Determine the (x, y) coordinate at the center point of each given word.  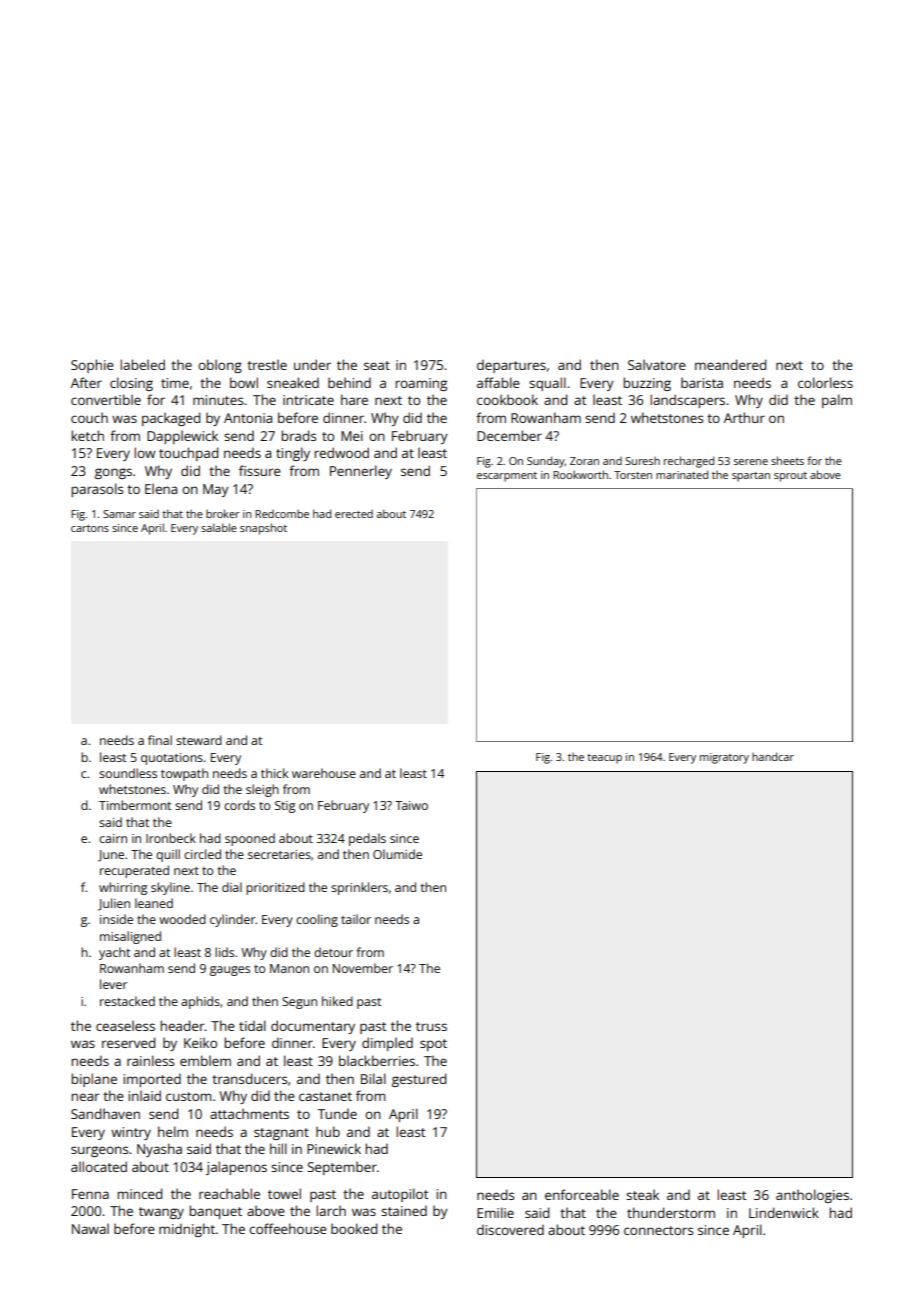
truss (431, 1026)
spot (433, 1045)
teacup (604, 759)
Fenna (90, 1194)
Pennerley (361, 472)
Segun (299, 1003)
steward (199, 740)
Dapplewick (182, 437)
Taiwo (411, 805)
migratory (724, 758)
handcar (773, 756)
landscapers (687, 401)
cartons (90, 528)
